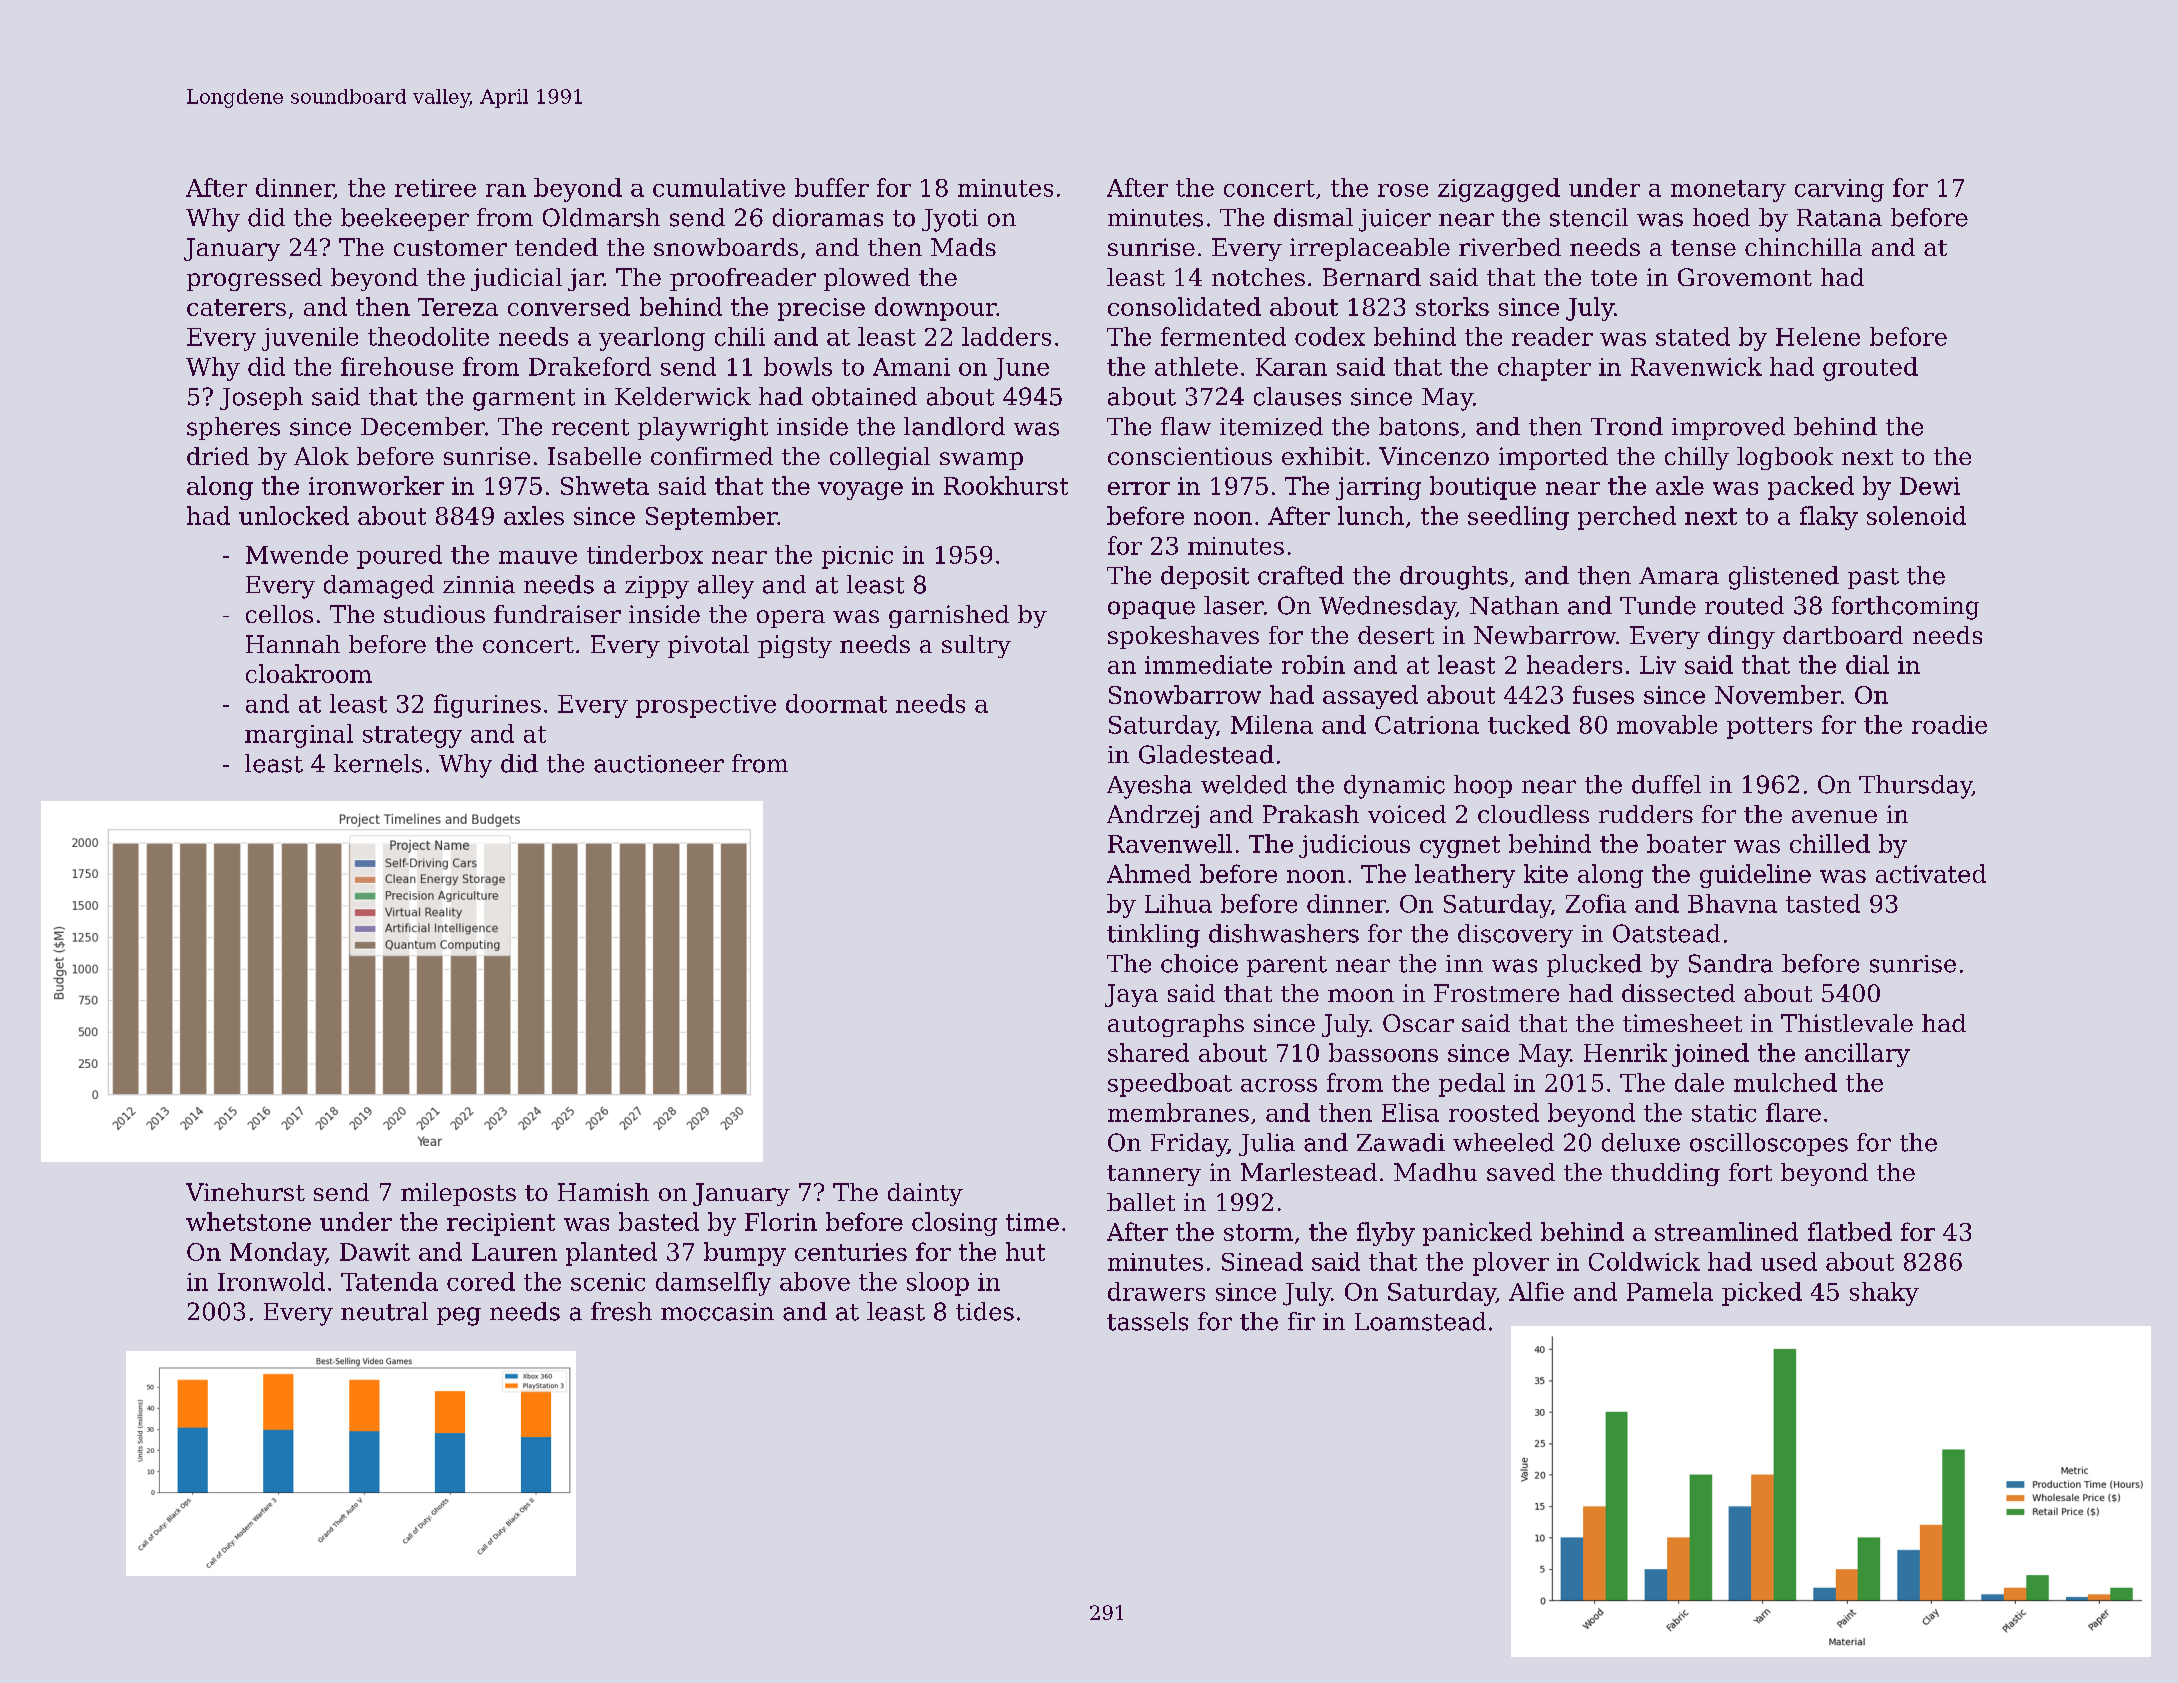  Describe the element at coordinates (935, 309) in the screenshot. I see `downpour` at that location.
